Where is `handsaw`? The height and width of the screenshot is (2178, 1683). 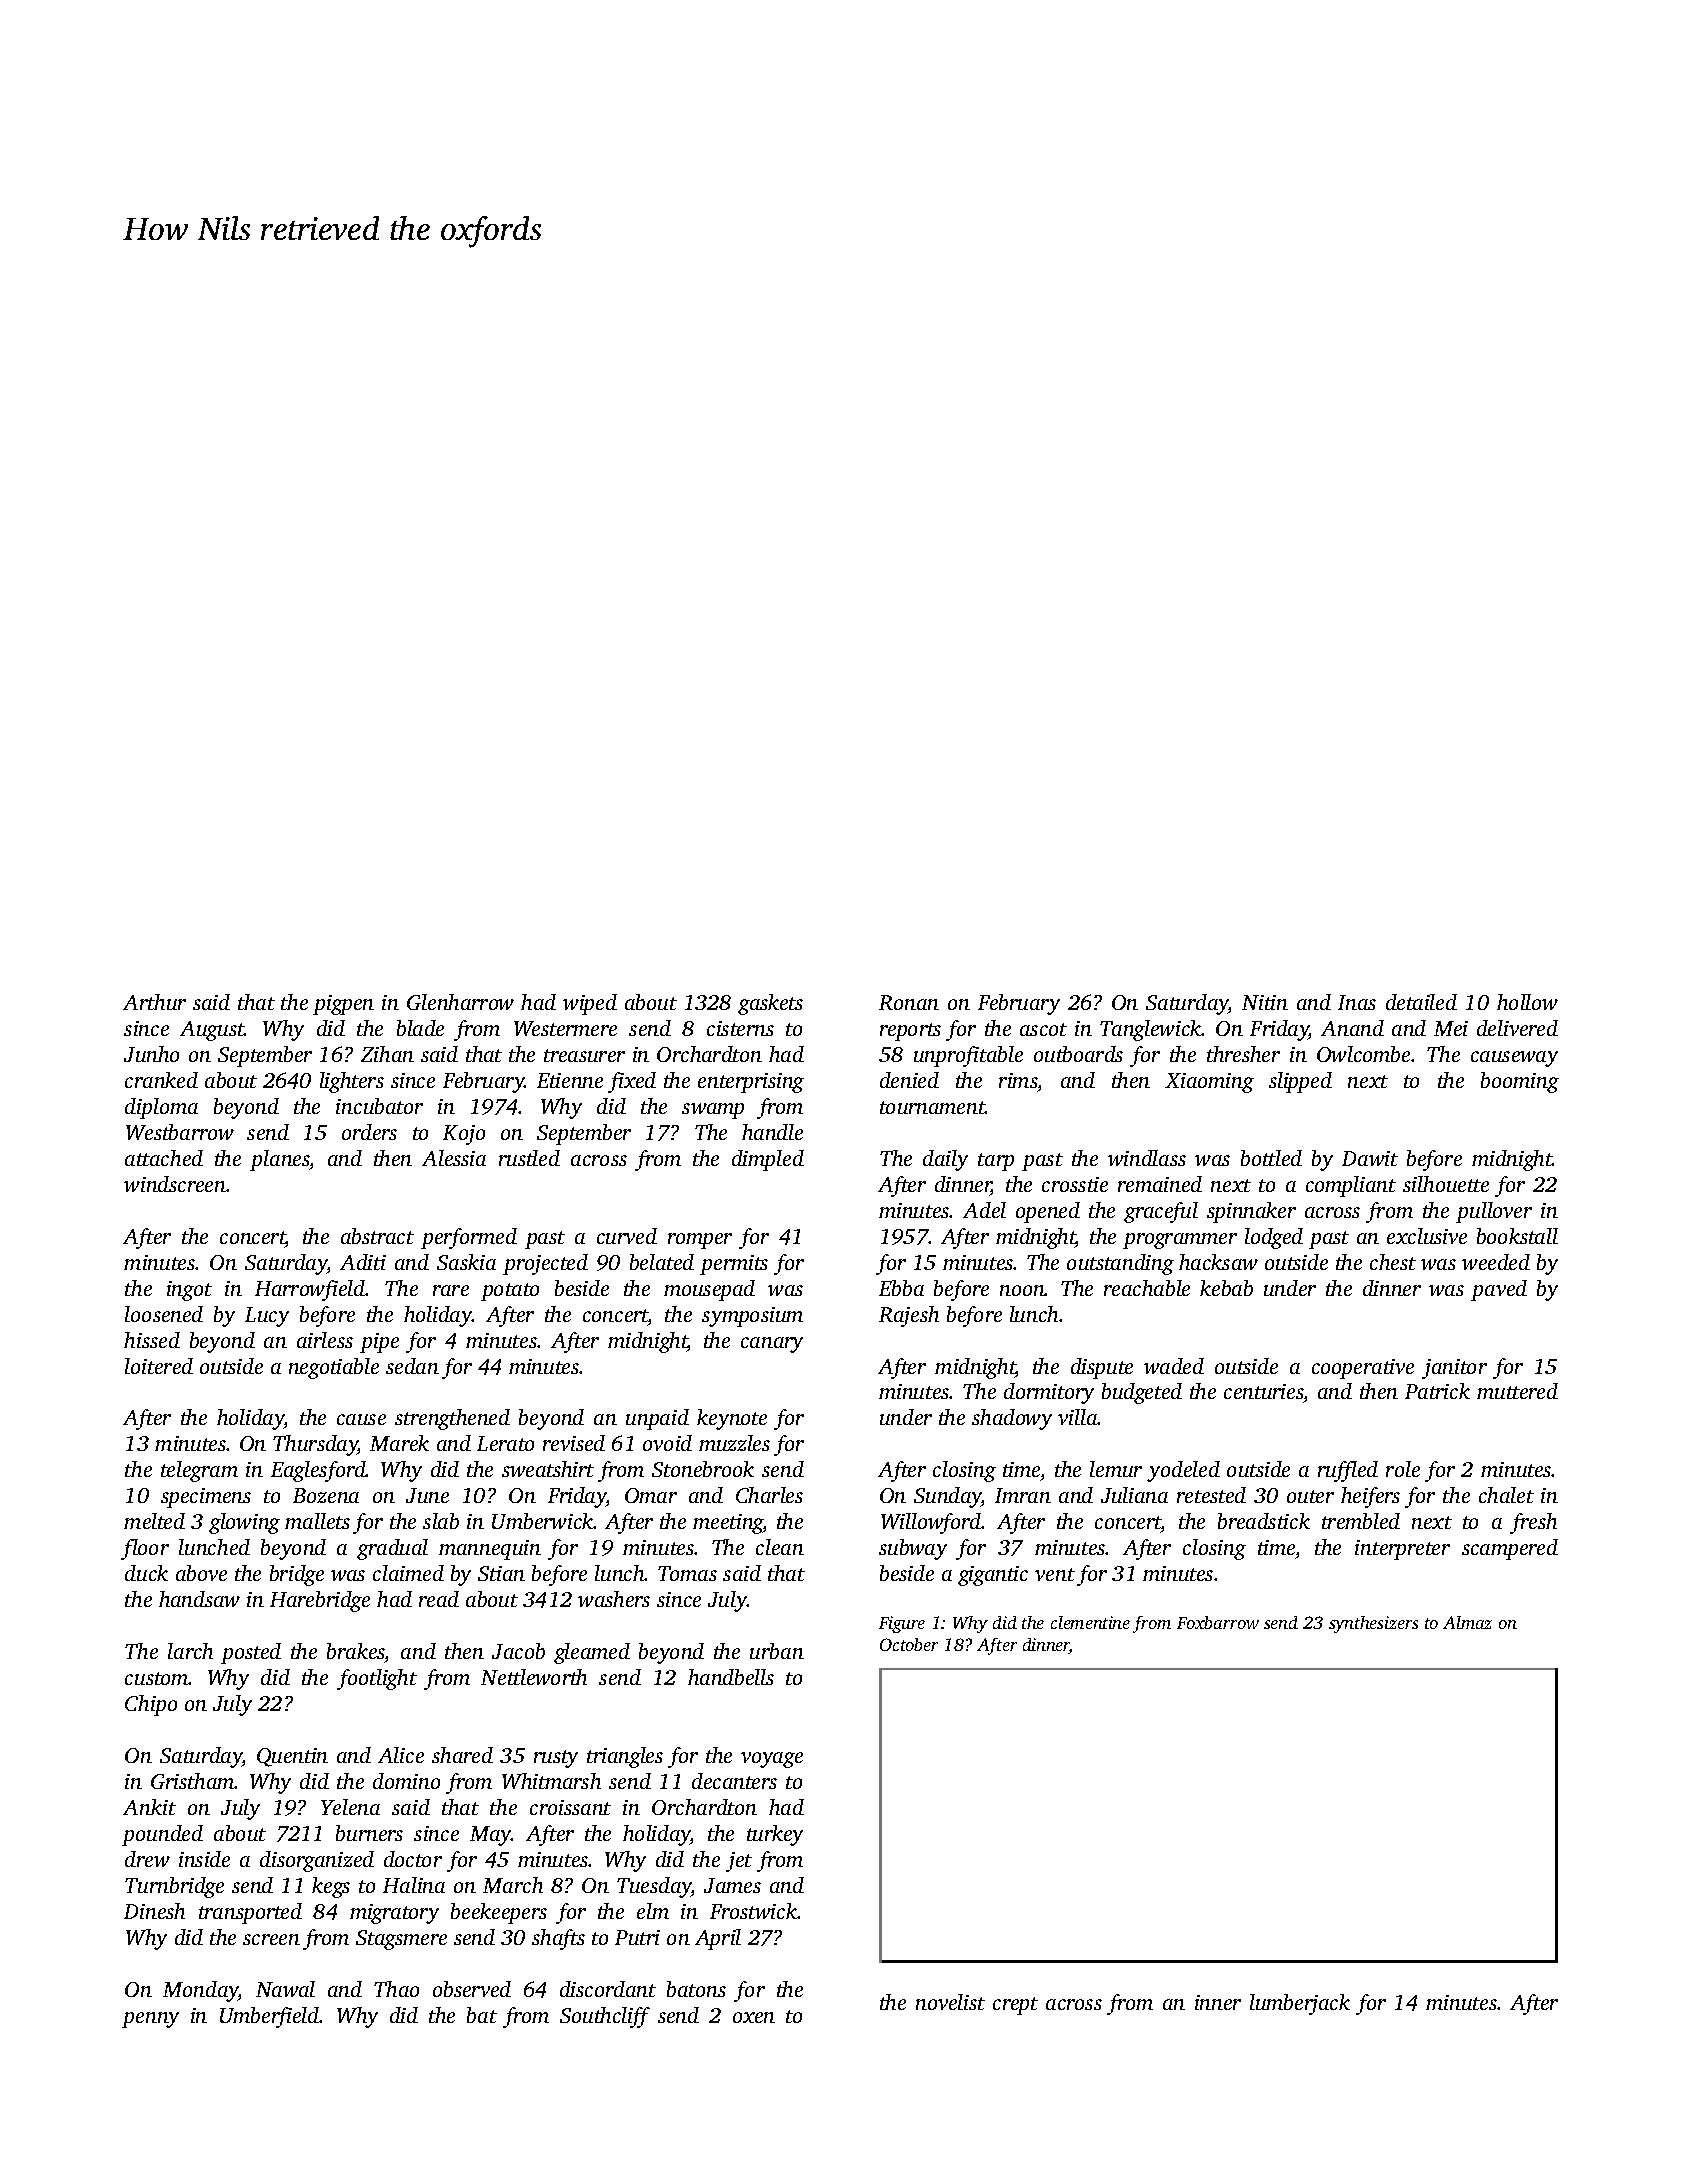 handsaw is located at coordinates (199, 1599).
